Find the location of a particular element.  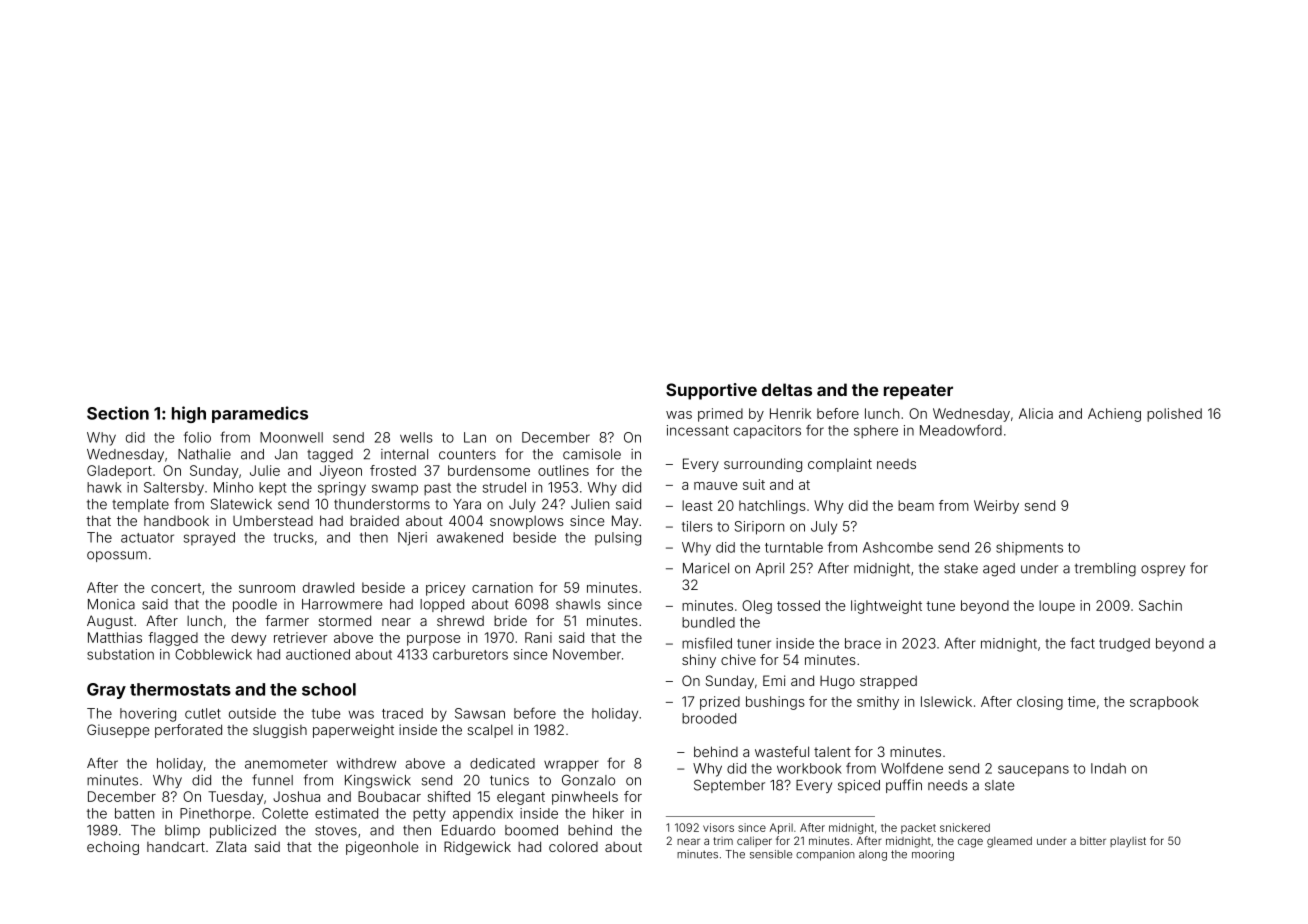

Weirby is located at coordinates (996, 507).
